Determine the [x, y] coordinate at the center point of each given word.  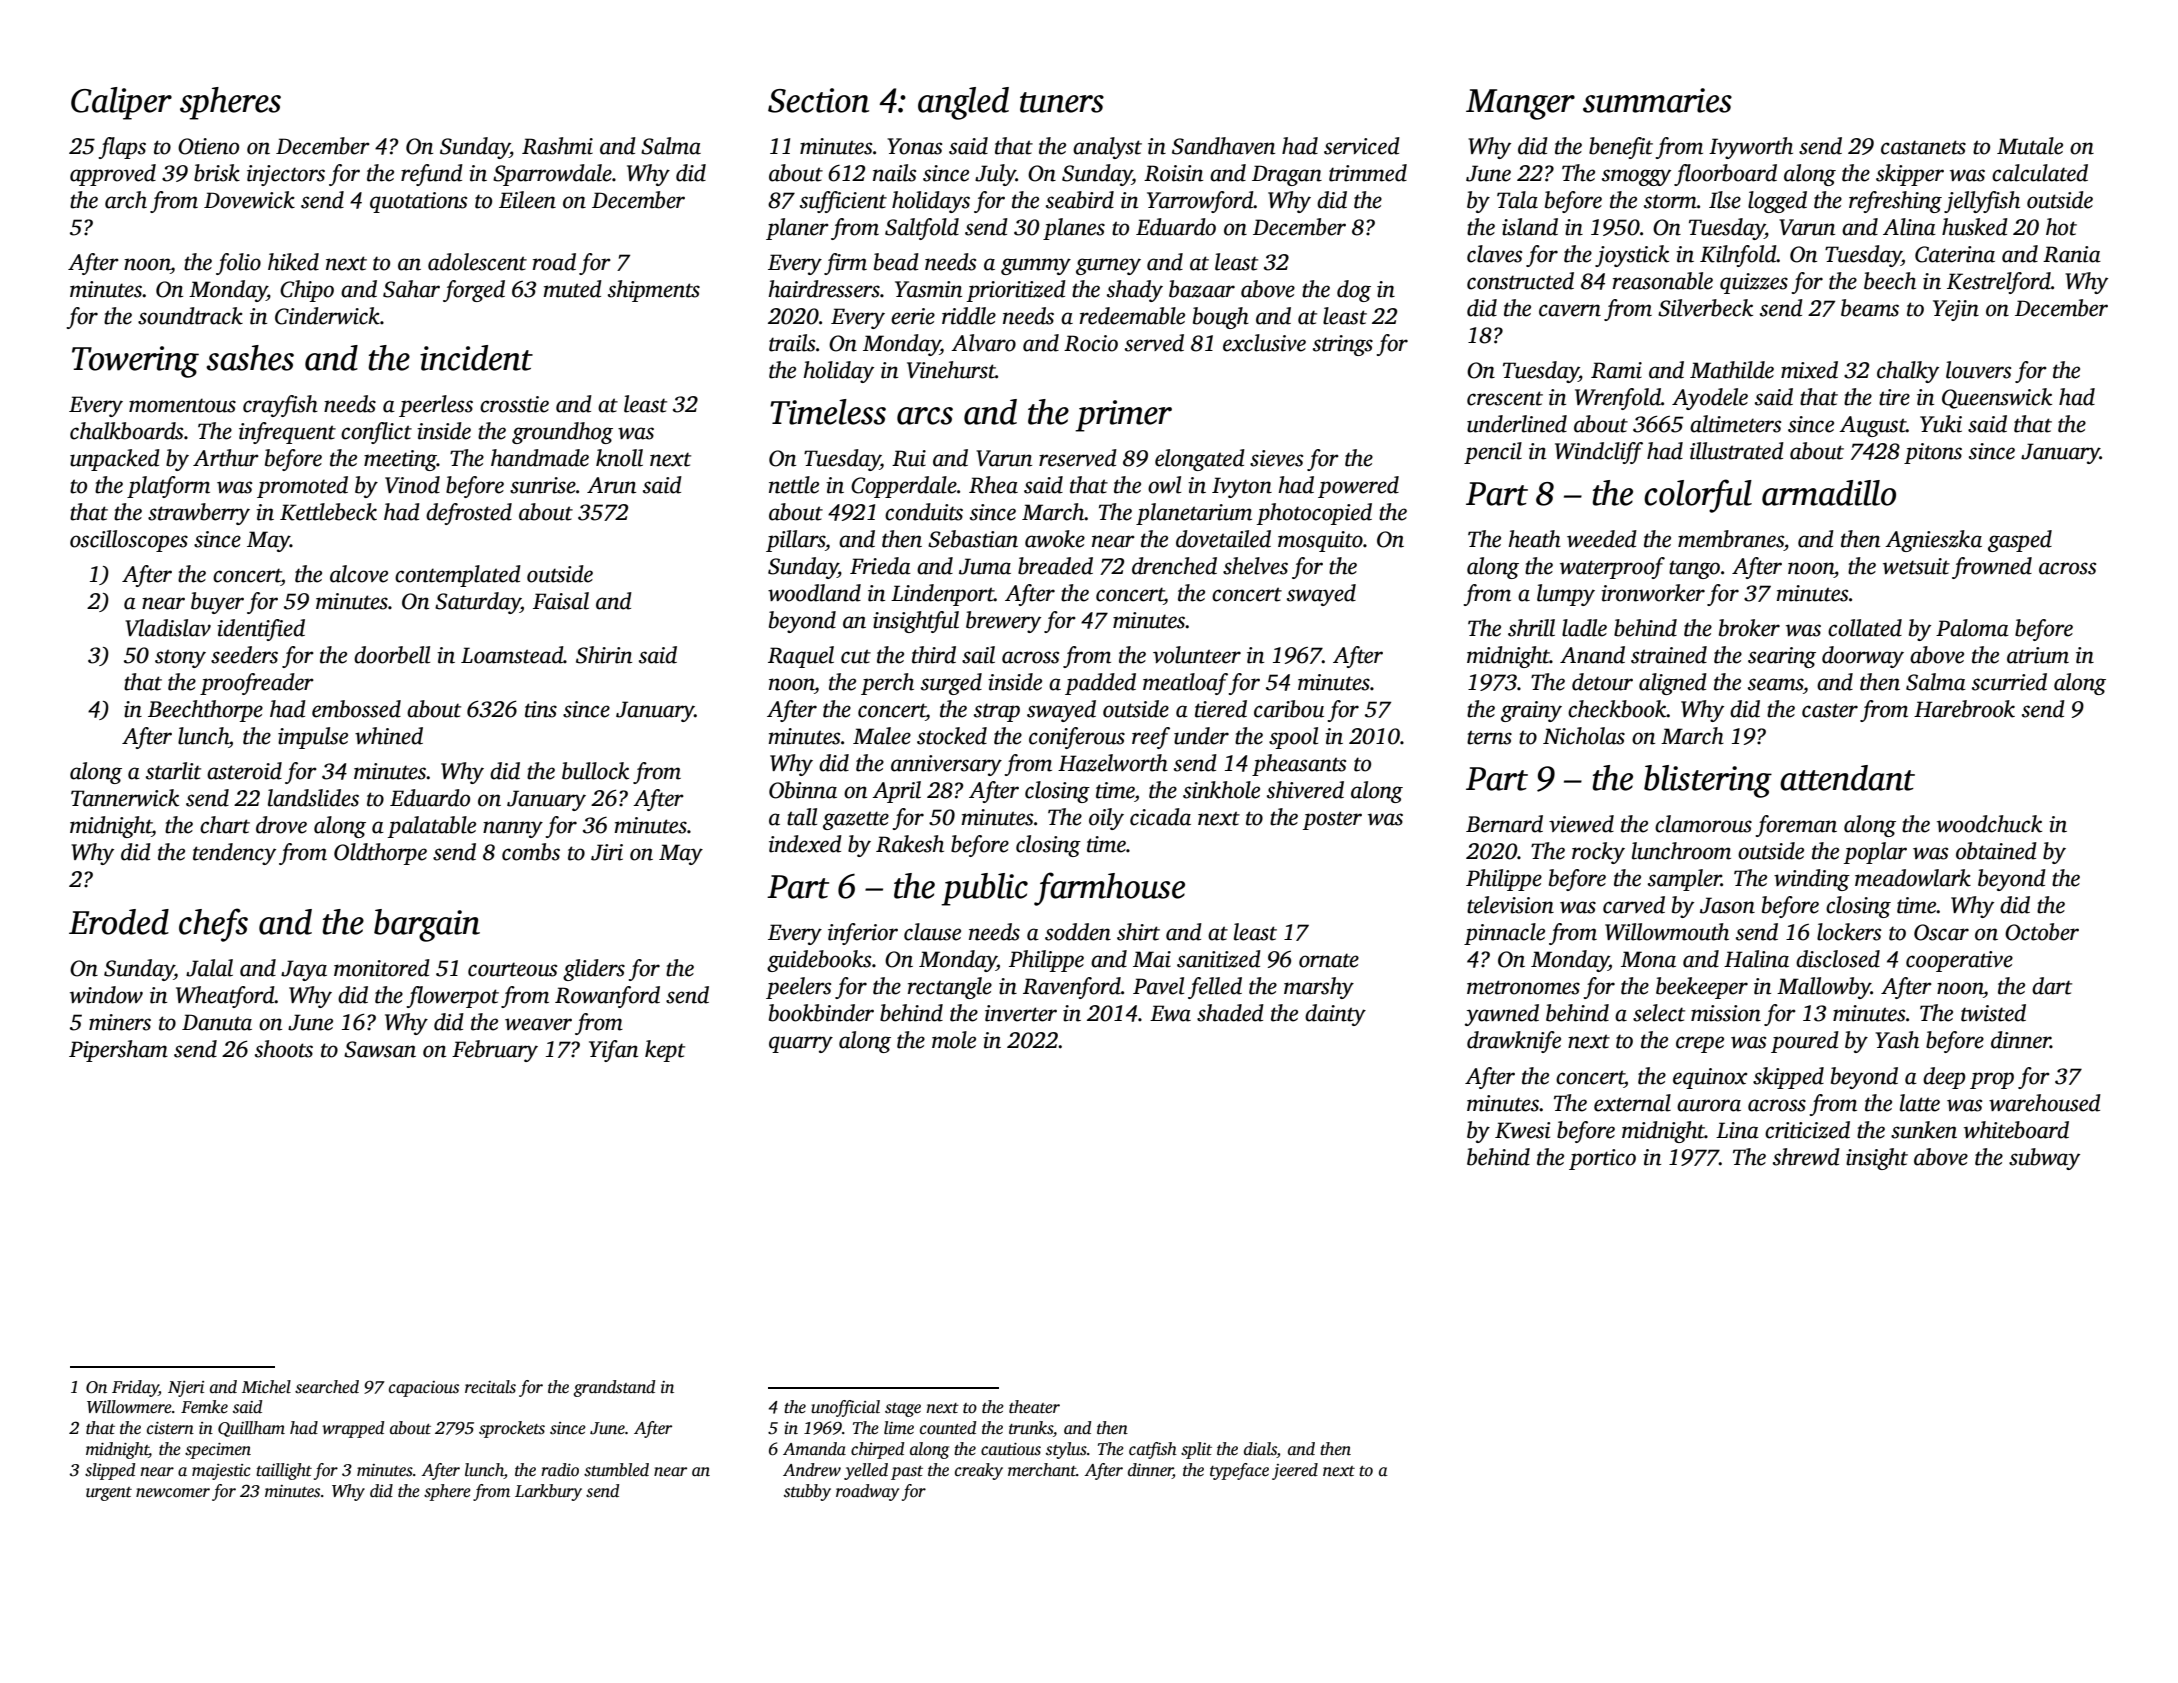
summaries [1657, 100]
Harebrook [1964, 709]
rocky [1598, 853]
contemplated [458, 576]
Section [818, 100]
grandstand [614, 1388]
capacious [424, 1389]
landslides [313, 798]
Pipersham [118, 1051]
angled [963, 103]
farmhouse [1109, 889]
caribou [1289, 709]
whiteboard [2016, 1130]
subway [2044, 1159]
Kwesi [1522, 1130]
